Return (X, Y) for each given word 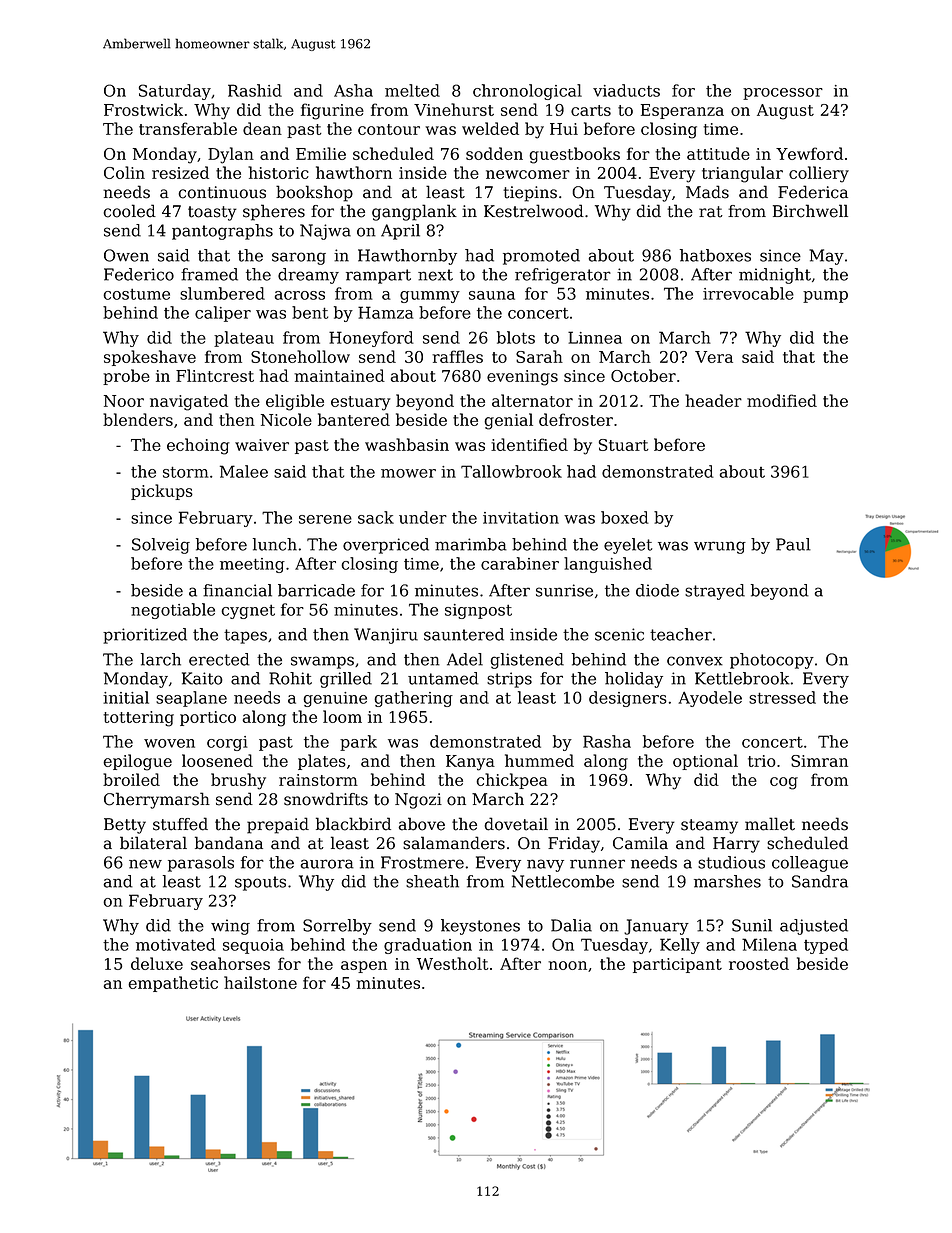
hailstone (260, 982)
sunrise (564, 590)
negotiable (173, 611)
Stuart (624, 445)
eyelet (628, 546)
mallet (770, 824)
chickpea (512, 781)
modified (782, 400)
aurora (327, 864)
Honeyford (371, 339)
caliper (223, 314)
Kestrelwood (534, 211)
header (713, 400)
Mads (707, 192)
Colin (124, 172)
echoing (198, 446)
